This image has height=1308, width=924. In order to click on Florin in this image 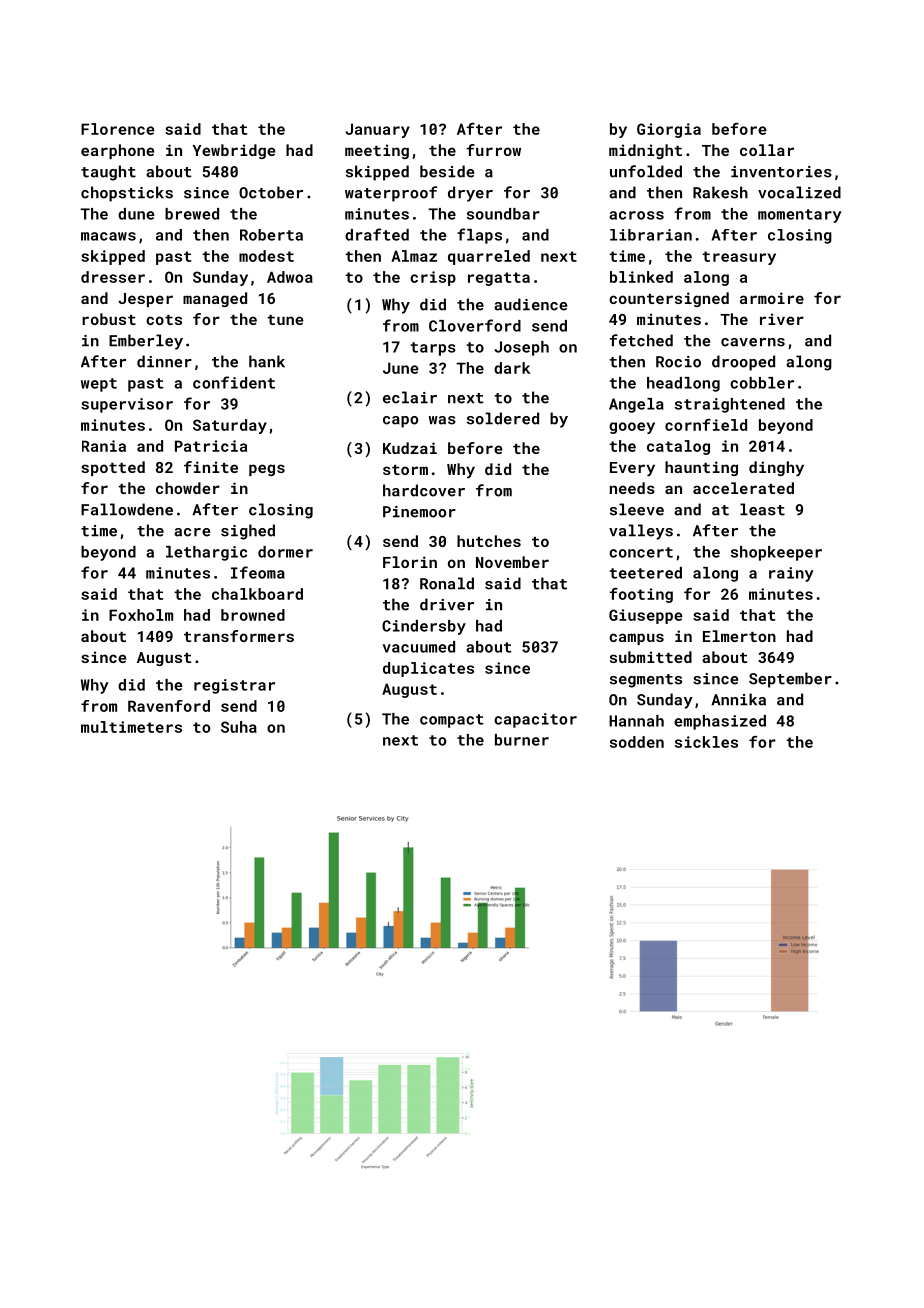, I will do `click(410, 562)`.
